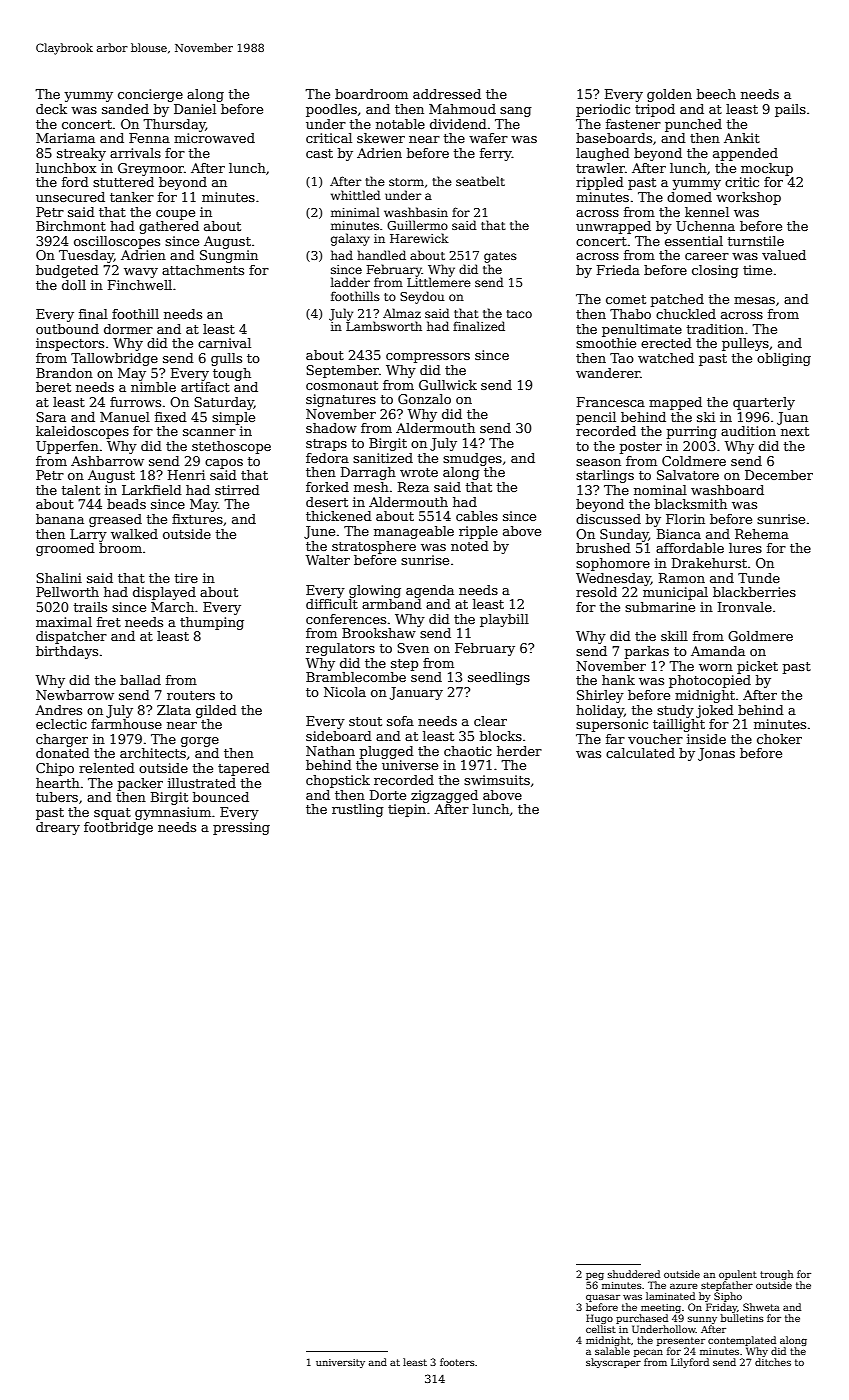 The height and width of the document is (1400, 849). I want to click on university, so click(340, 1363).
